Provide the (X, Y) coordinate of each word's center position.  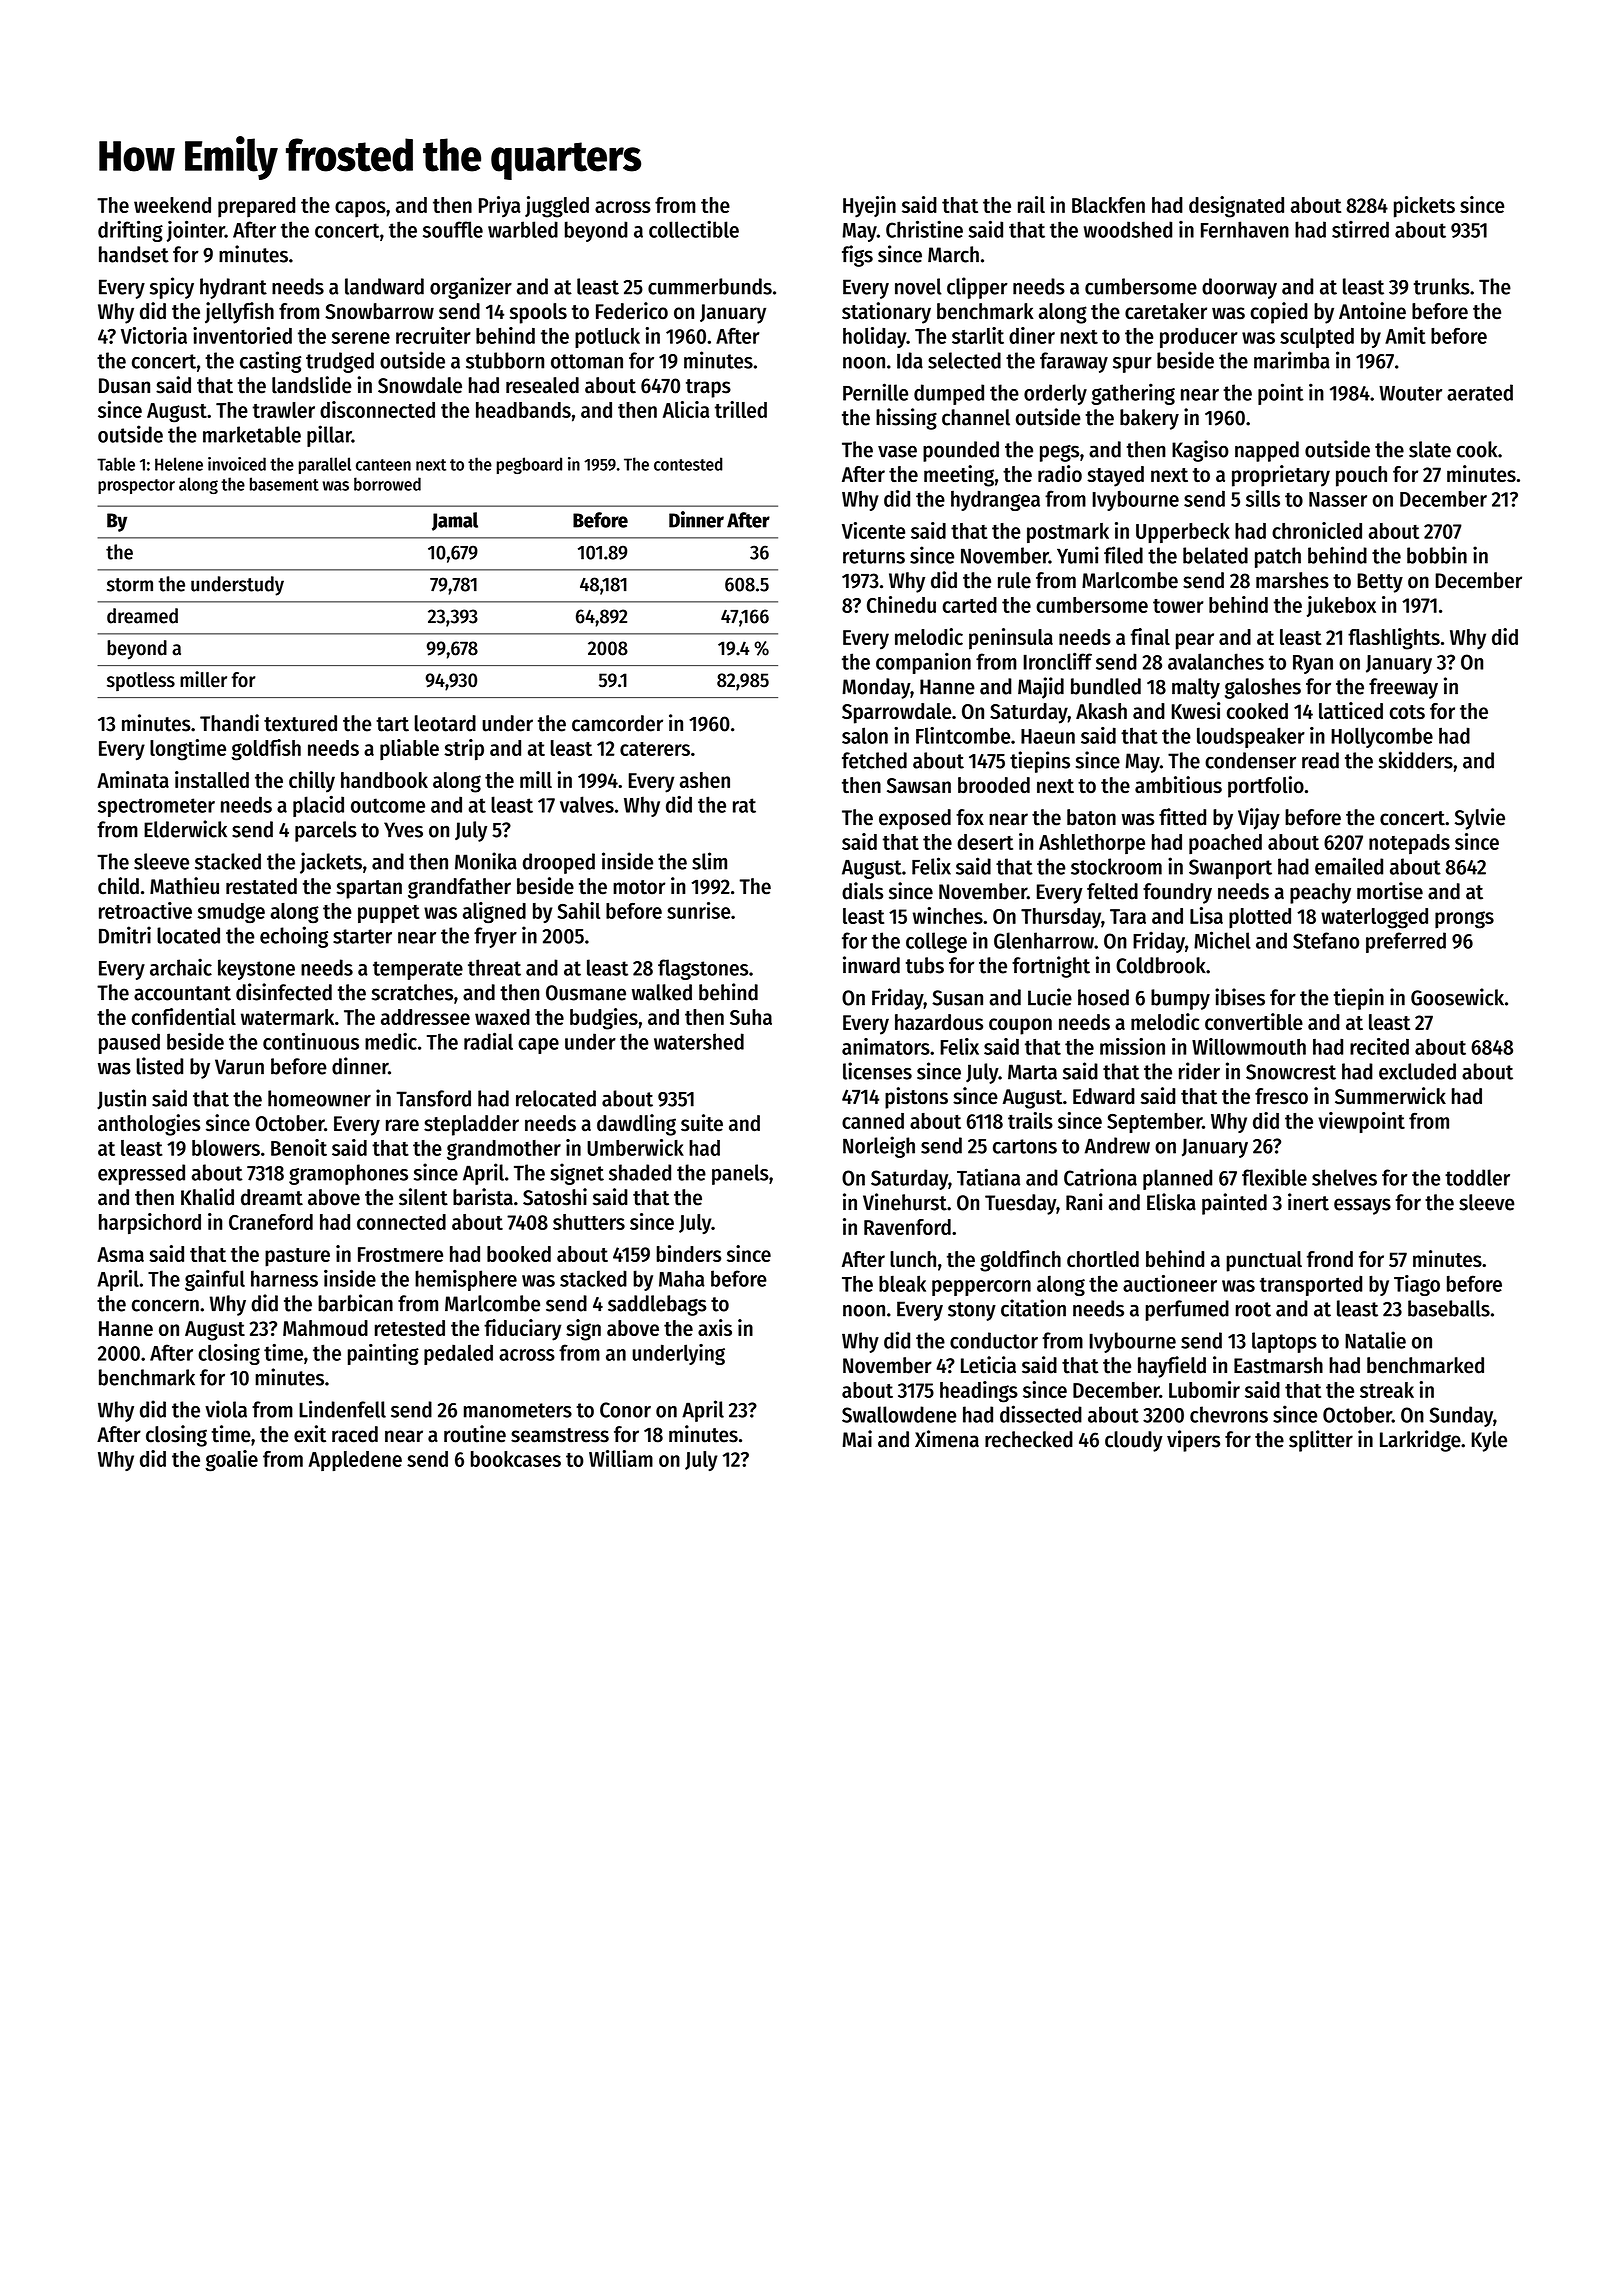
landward (384, 286)
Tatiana (988, 1177)
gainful (215, 1280)
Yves (403, 830)
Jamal (455, 521)
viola (226, 1409)
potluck (607, 338)
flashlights (1394, 639)
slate (1430, 449)
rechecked (1029, 1439)
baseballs (1449, 1308)
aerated (1480, 392)
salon (865, 735)
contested (688, 464)
